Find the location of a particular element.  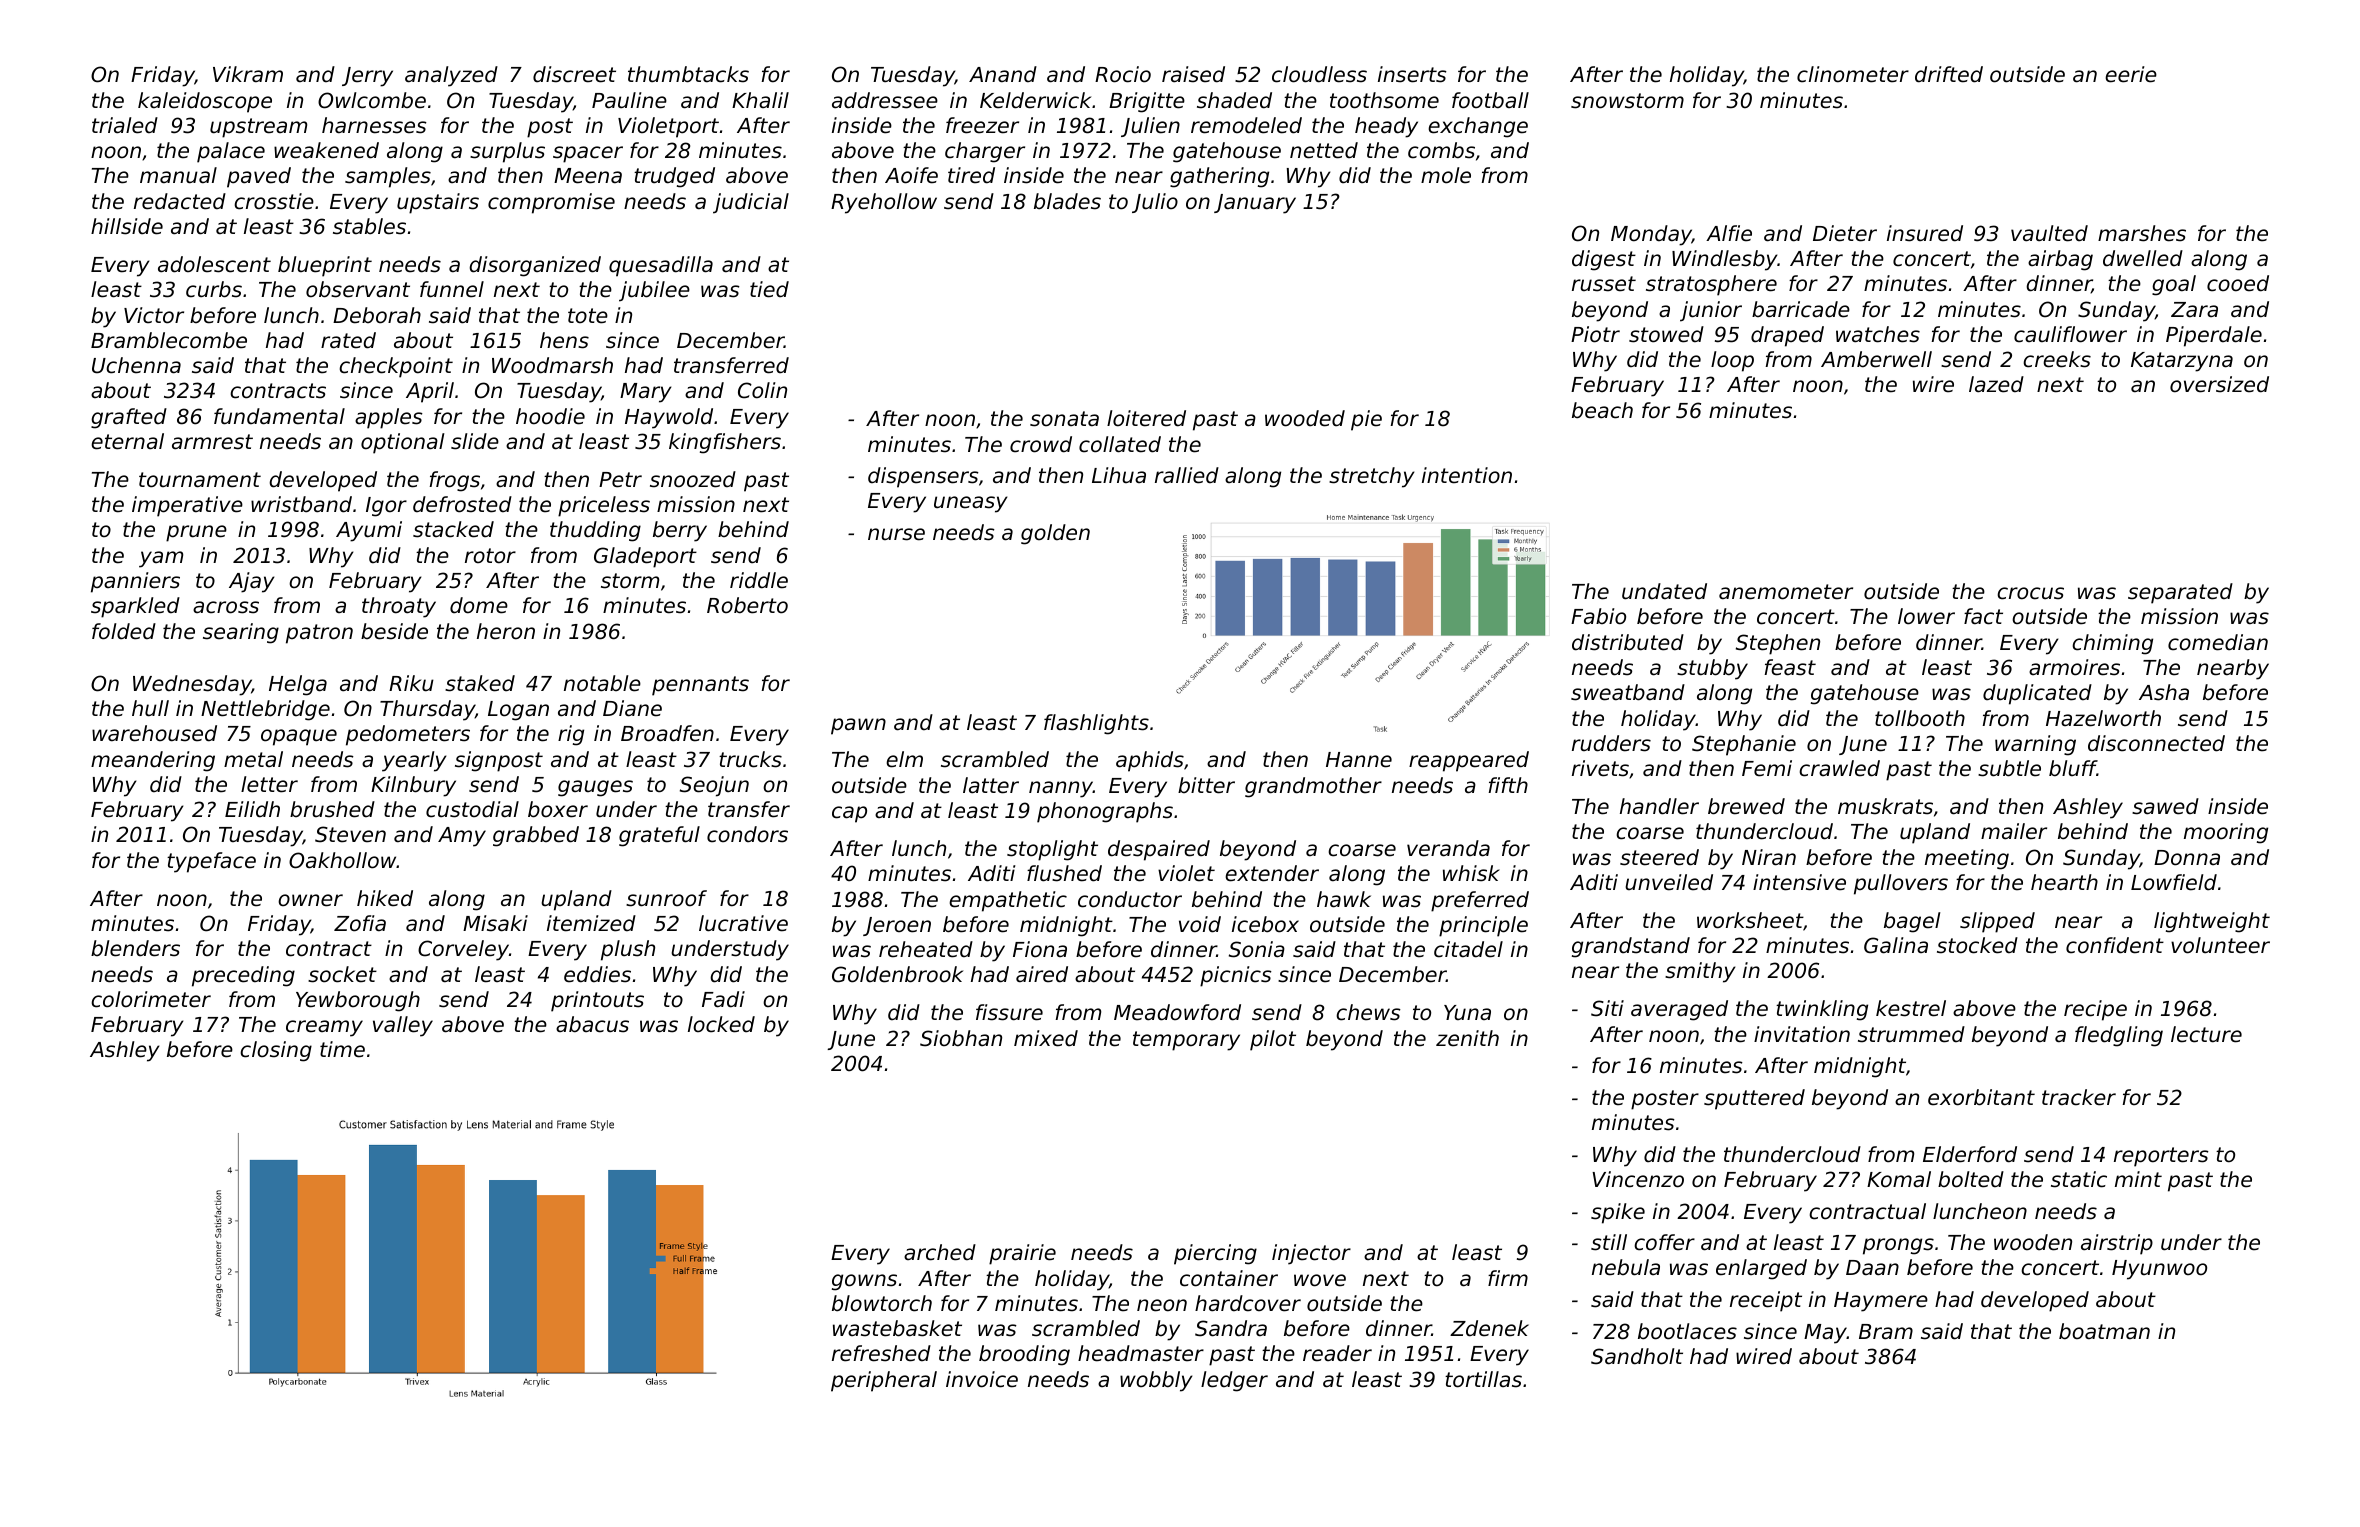

exorbitant is located at coordinates (1981, 1097).
